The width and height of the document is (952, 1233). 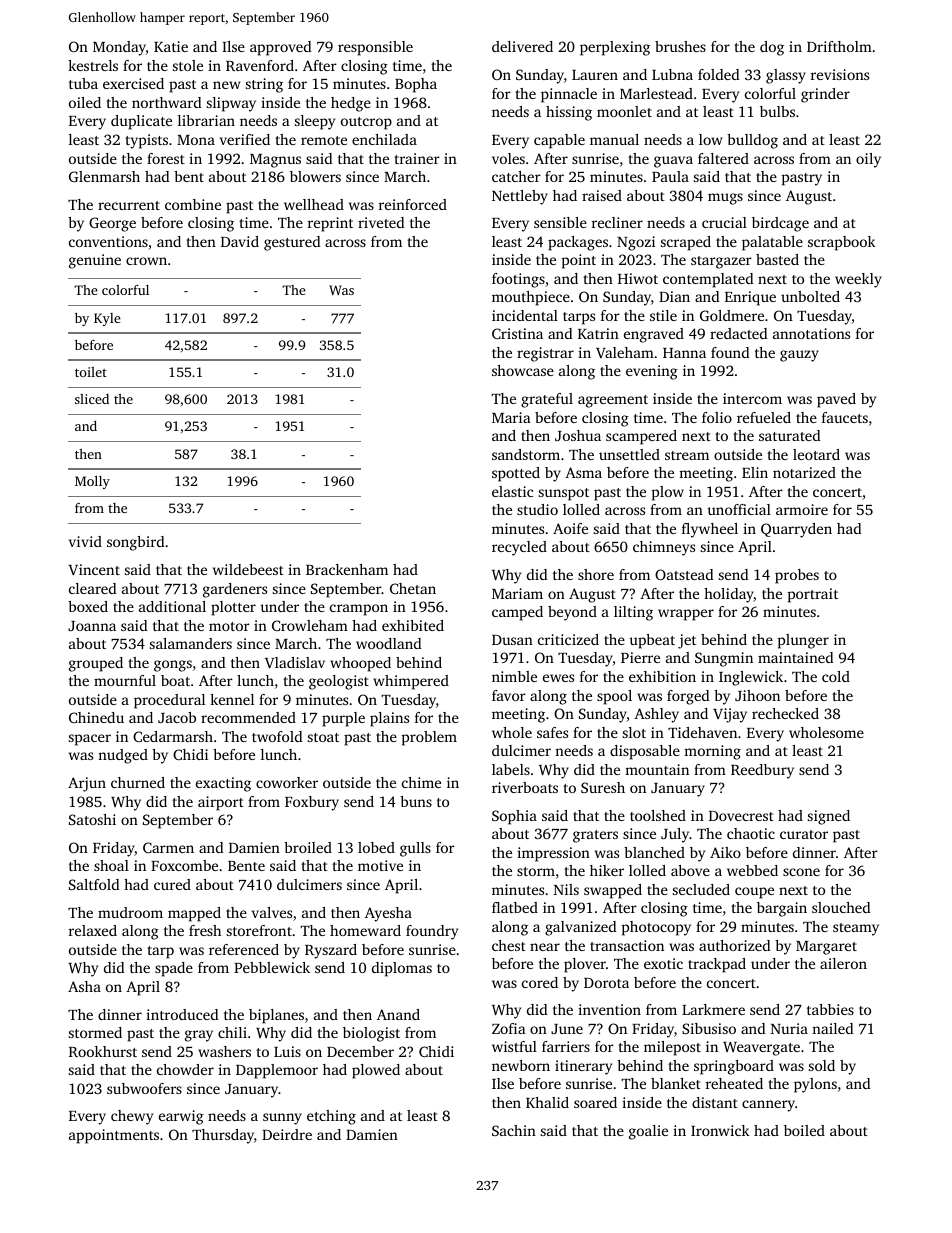 What do you see at coordinates (790, 435) in the document?
I see `saturated` at bounding box center [790, 435].
